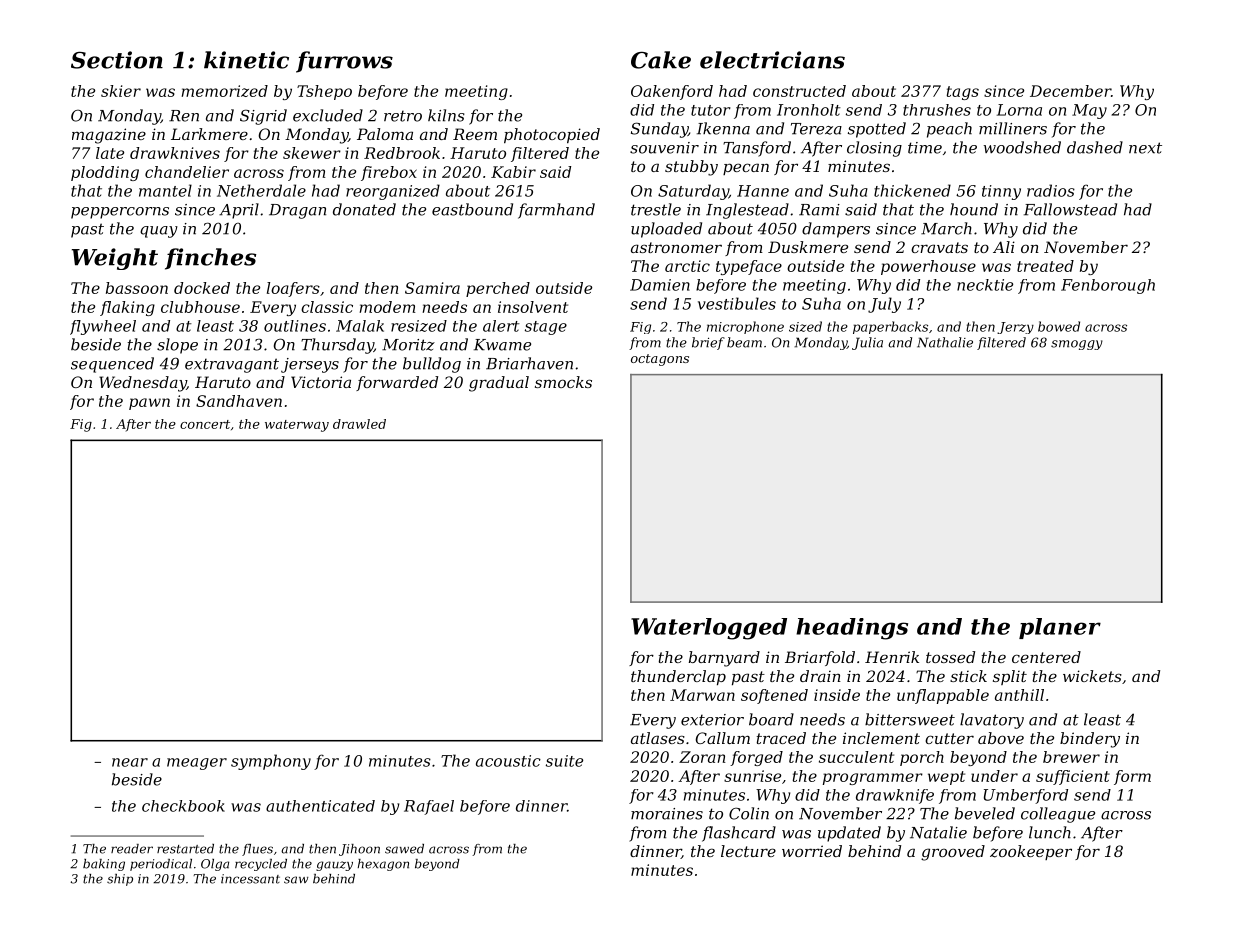 Image resolution: width=1233 pixels, height=952 pixels. Describe the element at coordinates (183, 806) in the document. I see `checkbook` at that location.
